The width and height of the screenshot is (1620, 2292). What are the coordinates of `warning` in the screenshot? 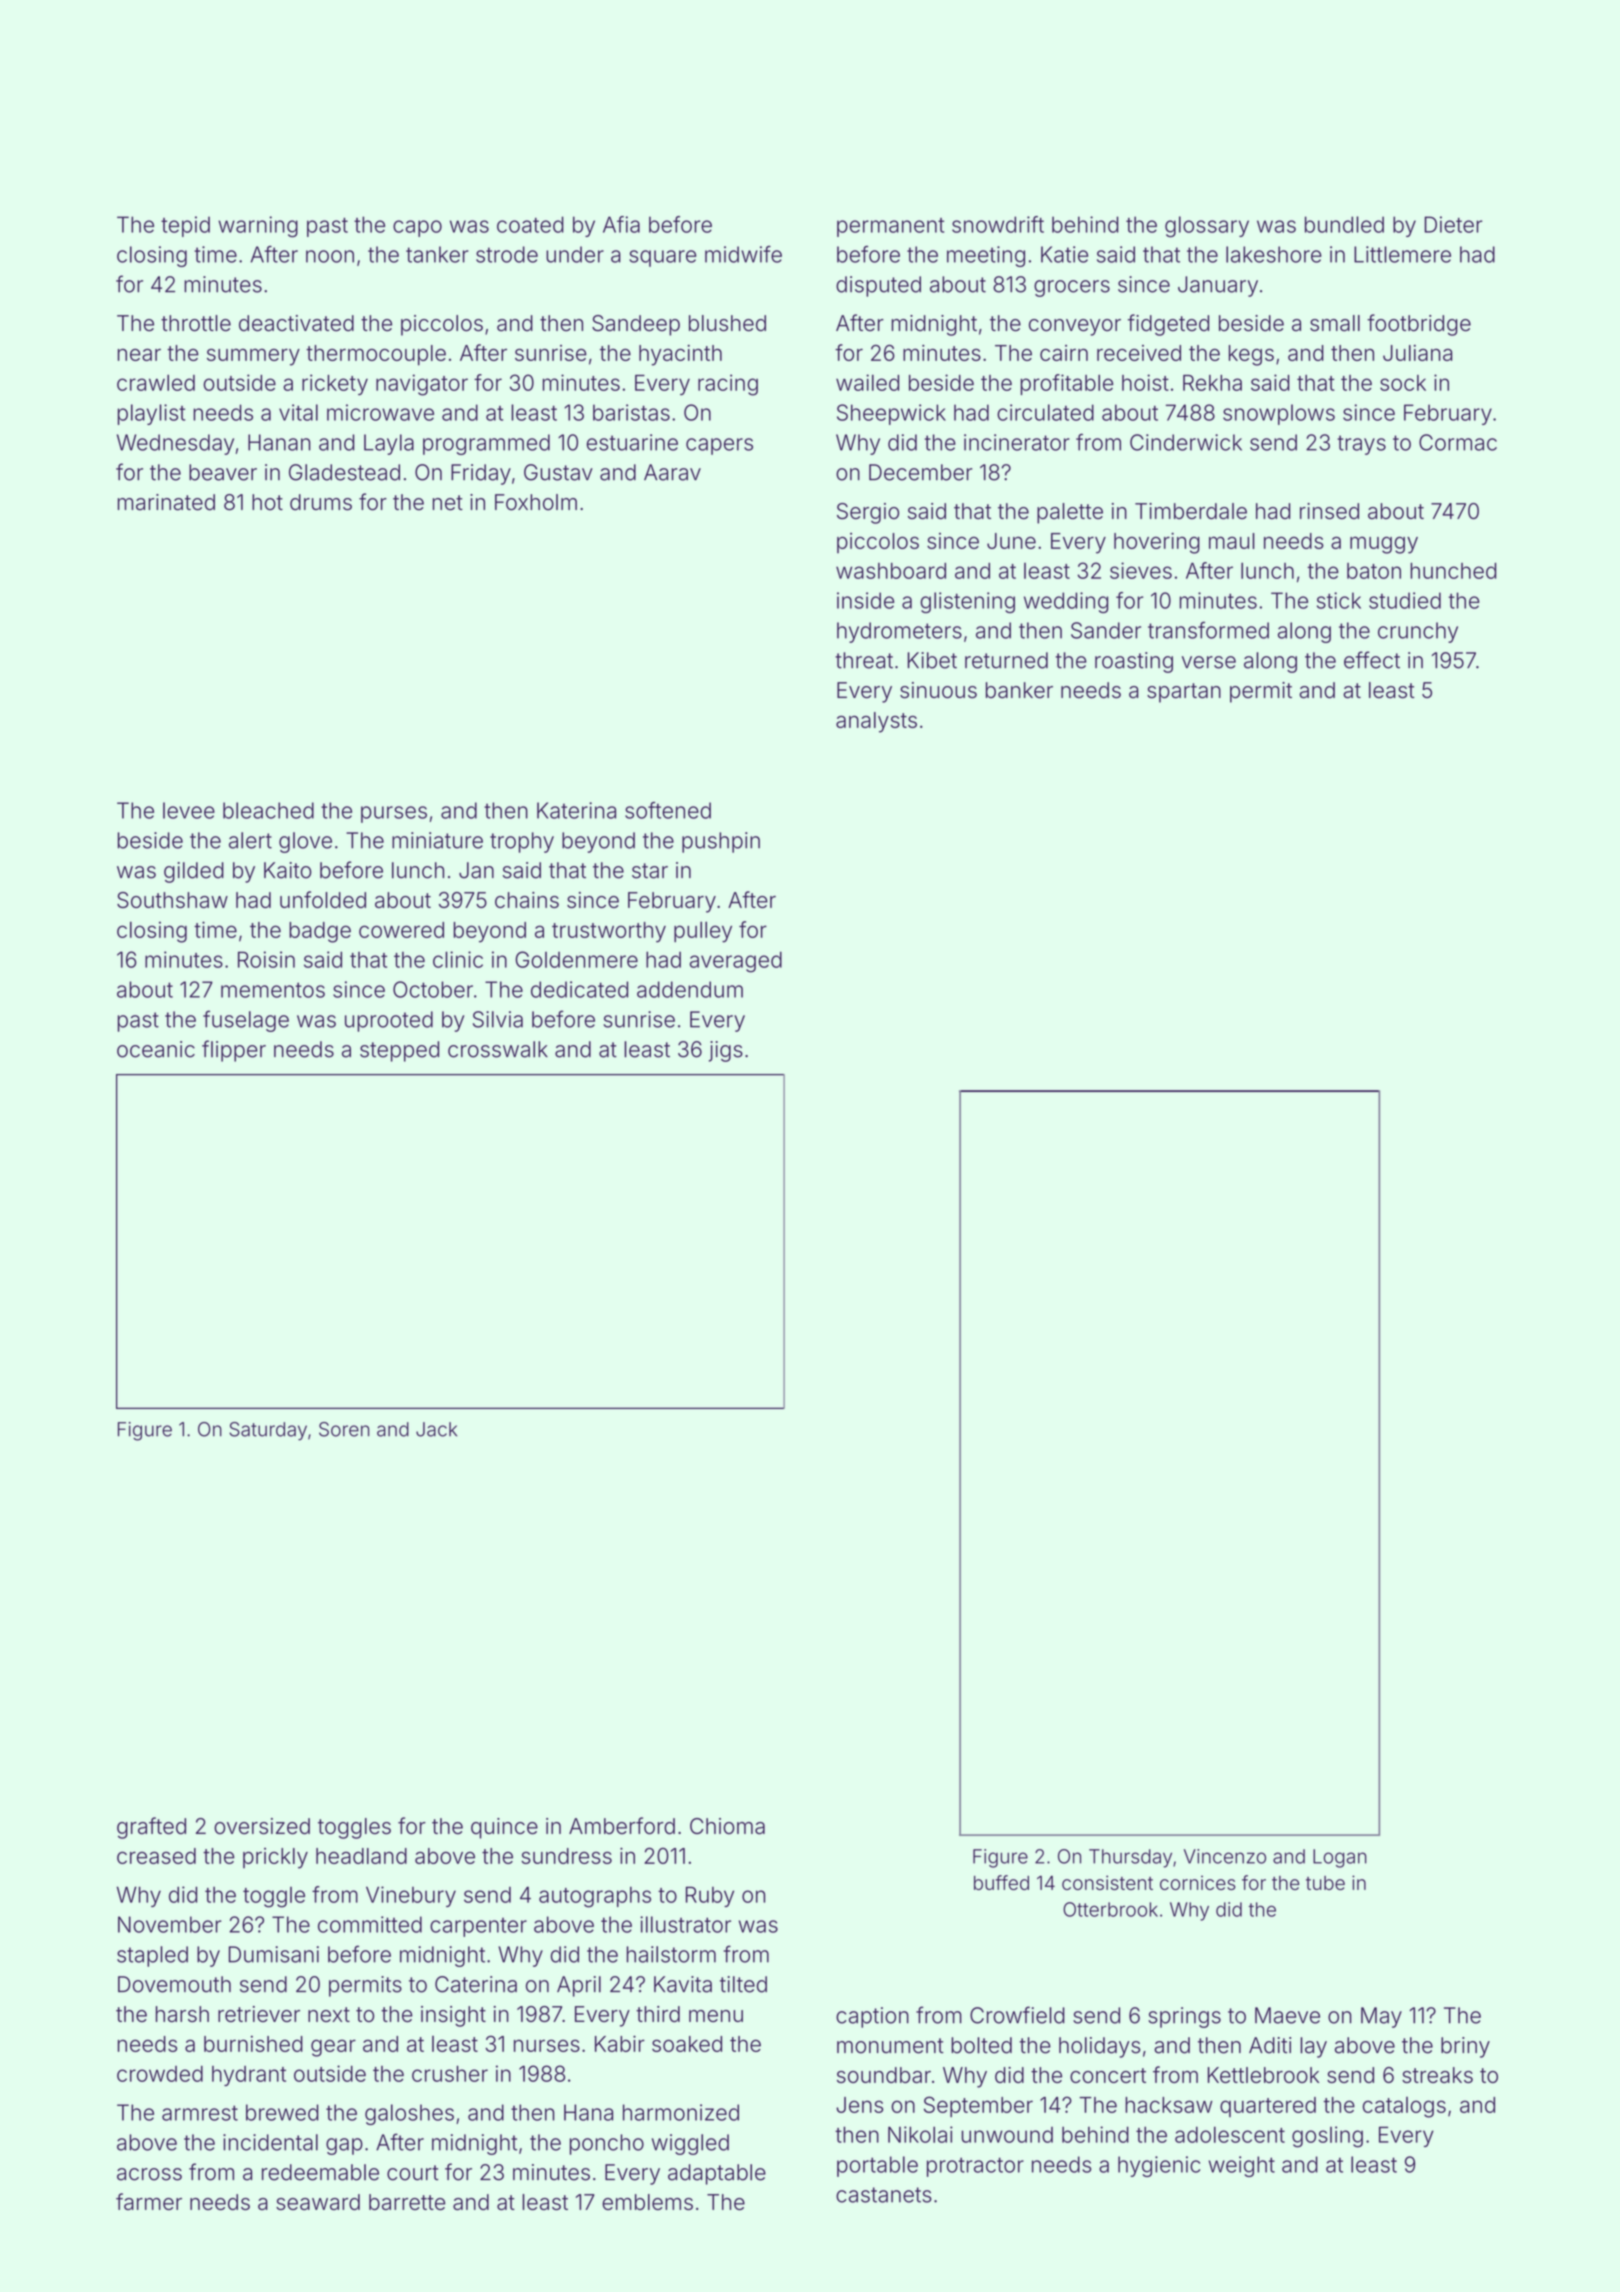 It's located at (258, 227).
